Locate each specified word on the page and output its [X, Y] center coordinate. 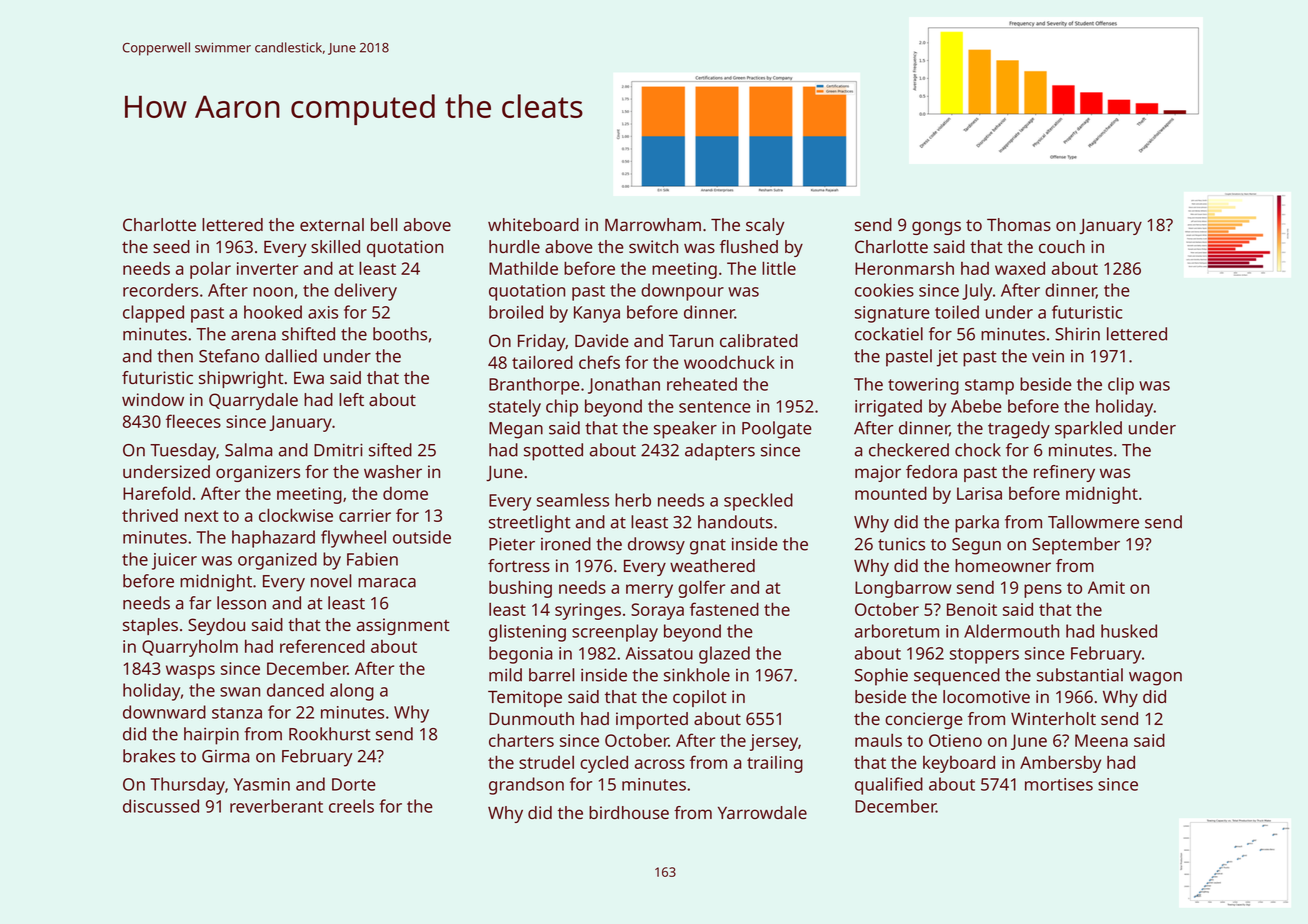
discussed [161, 806]
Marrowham [653, 224]
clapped [153, 314]
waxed [1020, 268]
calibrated [759, 340]
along [352, 692]
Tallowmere [1093, 522]
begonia [521, 655]
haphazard [273, 539]
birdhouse [629, 812]
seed [171, 246]
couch [1062, 246]
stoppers [984, 656]
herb [633, 500]
